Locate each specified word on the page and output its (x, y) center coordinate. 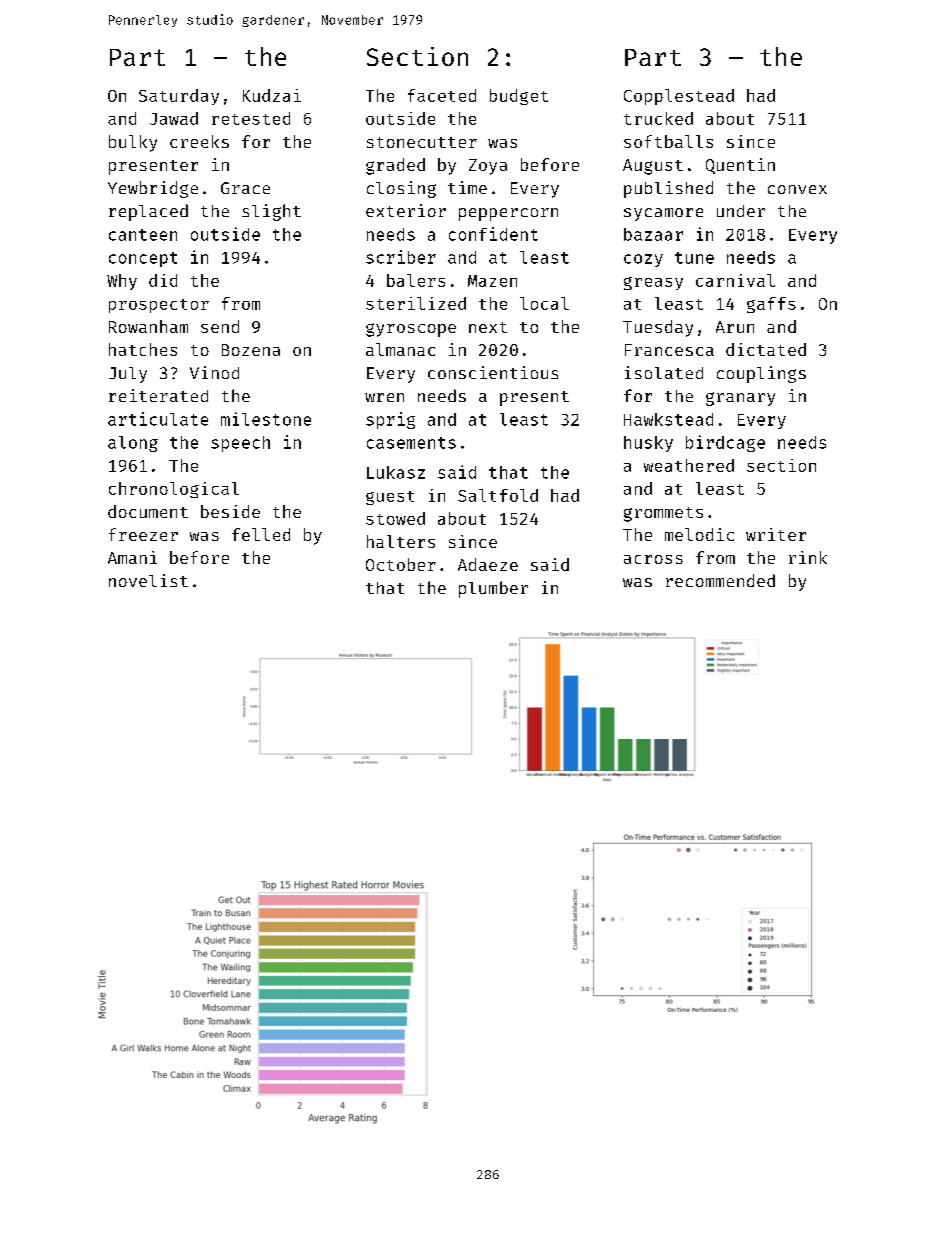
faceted (442, 95)
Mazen (492, 281)
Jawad (174, 118)
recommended (720, 580)
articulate (158, 419)
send (220, 326)
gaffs (771, 305)
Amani (132, 557)
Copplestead (679, 97)
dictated (766, 349)
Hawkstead (668, 419)
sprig (390, 420)
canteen (143, 235)
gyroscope (411, 330)
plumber (493, 589)
